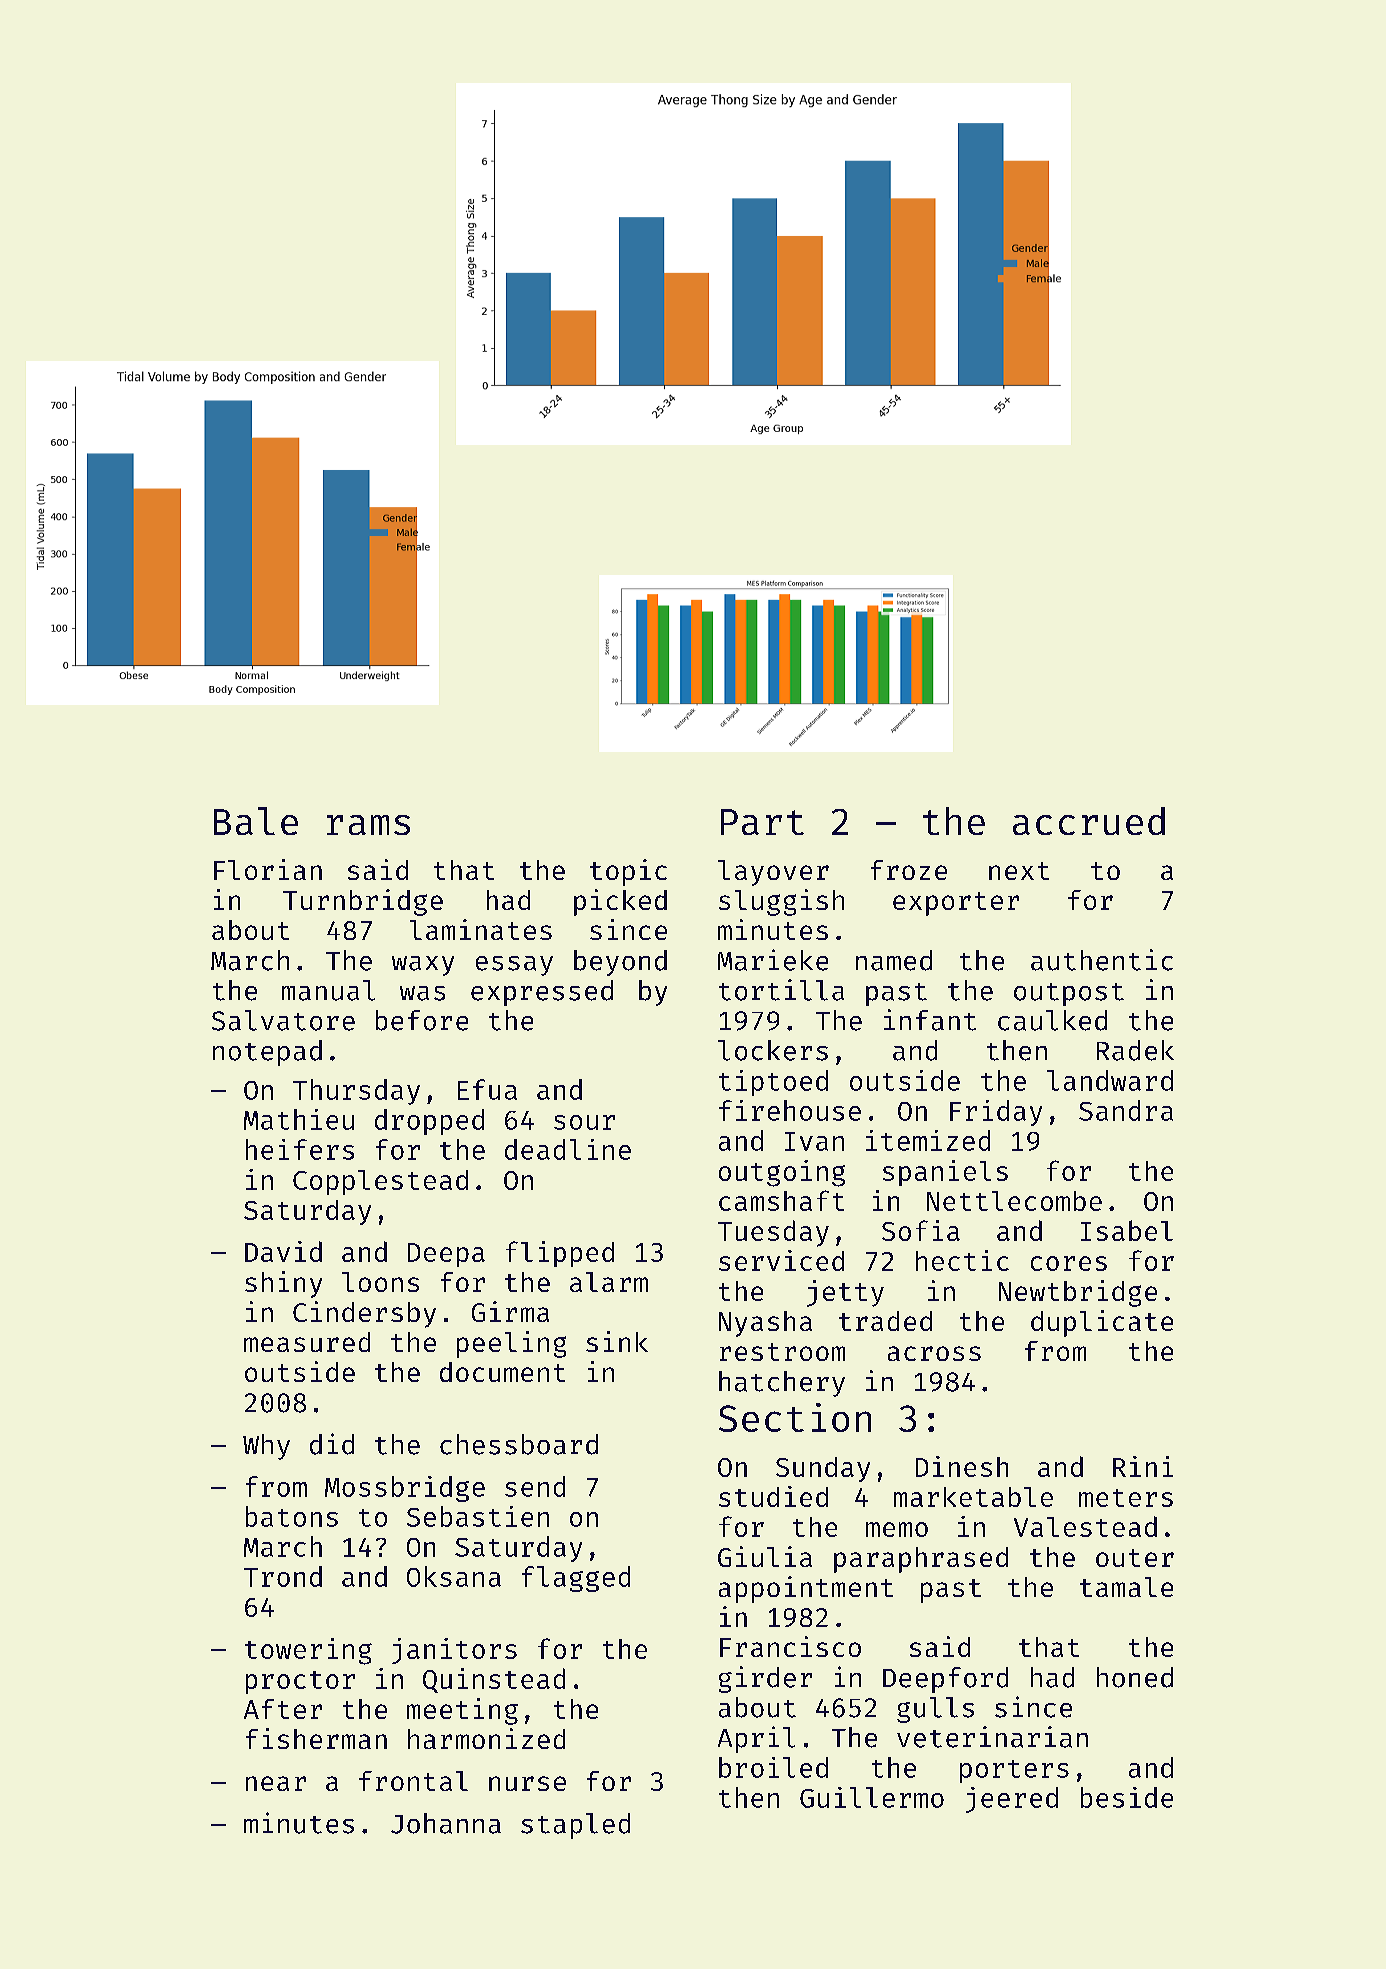 Image resolution: width=1386 pixels, height=1969 pixels. I want to click on chessboard, so click(519, 1444).
